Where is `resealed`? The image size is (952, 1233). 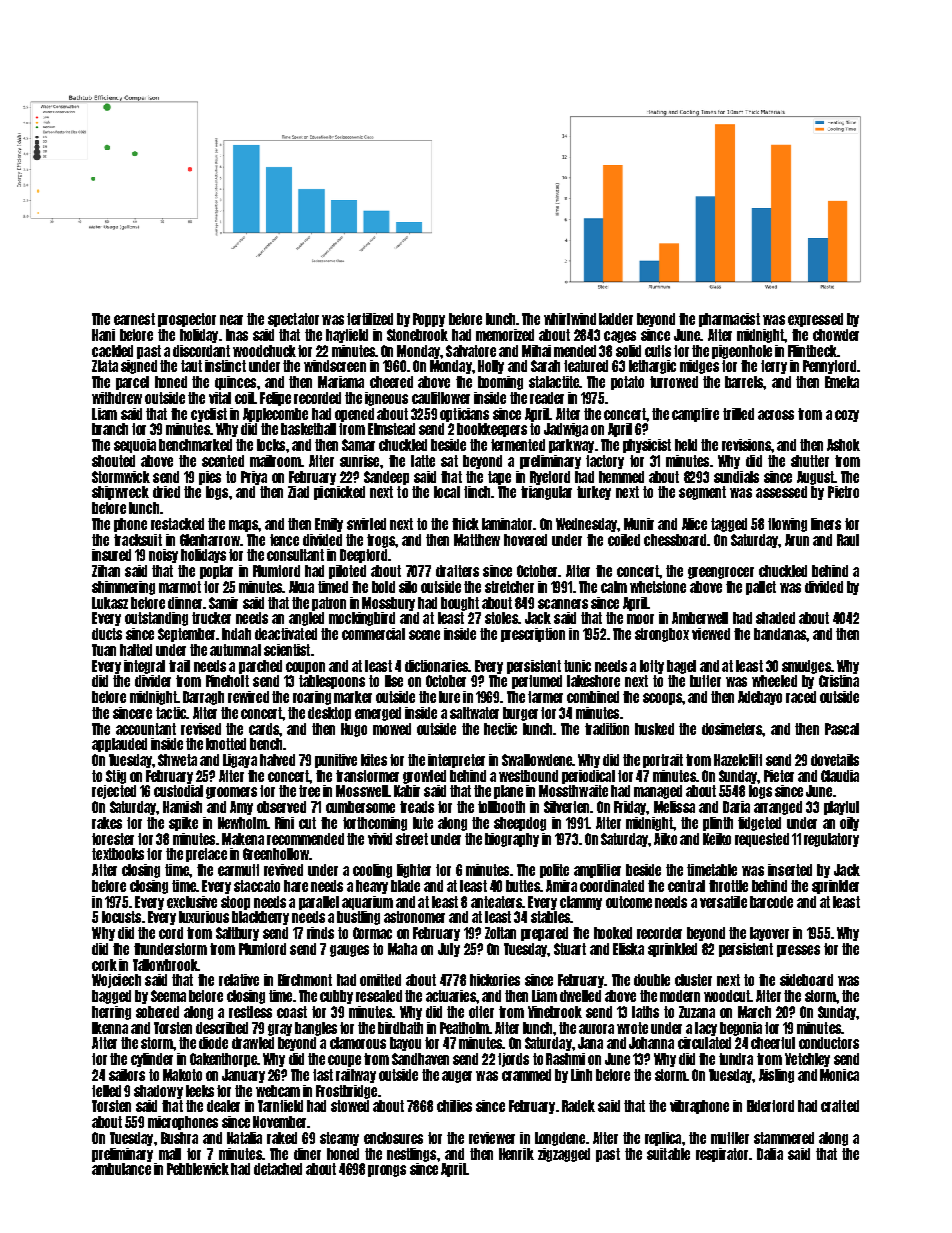
resealed is located at coordinates (379, 996).
